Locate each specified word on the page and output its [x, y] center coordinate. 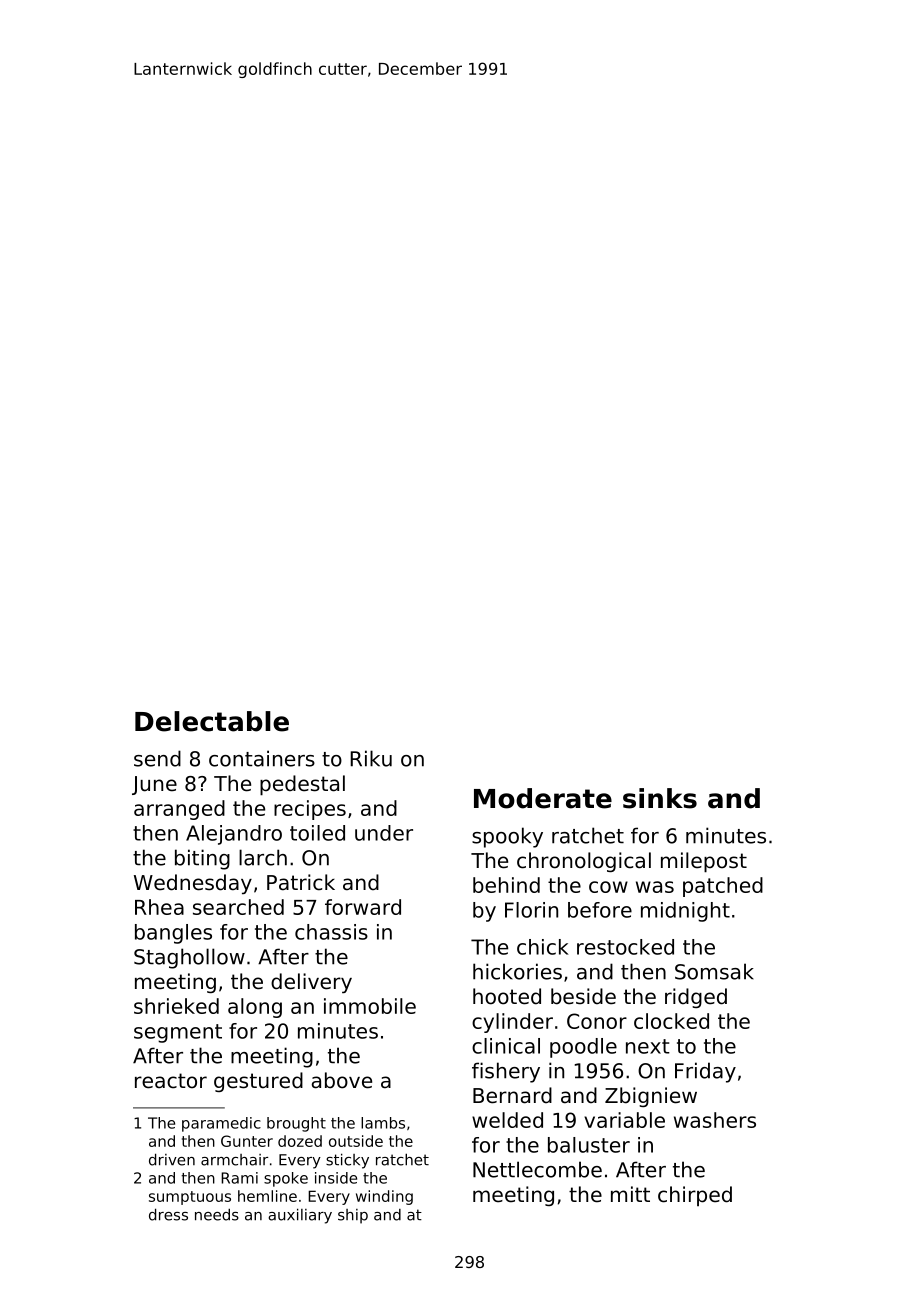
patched [723, 887]
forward [363, 907]
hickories [517, 971]
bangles [173, 934]
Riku [371, 758]
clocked [671, 1021]
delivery [311, 983]
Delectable [212, 721]
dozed [300, 1141]
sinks [660, 798]
